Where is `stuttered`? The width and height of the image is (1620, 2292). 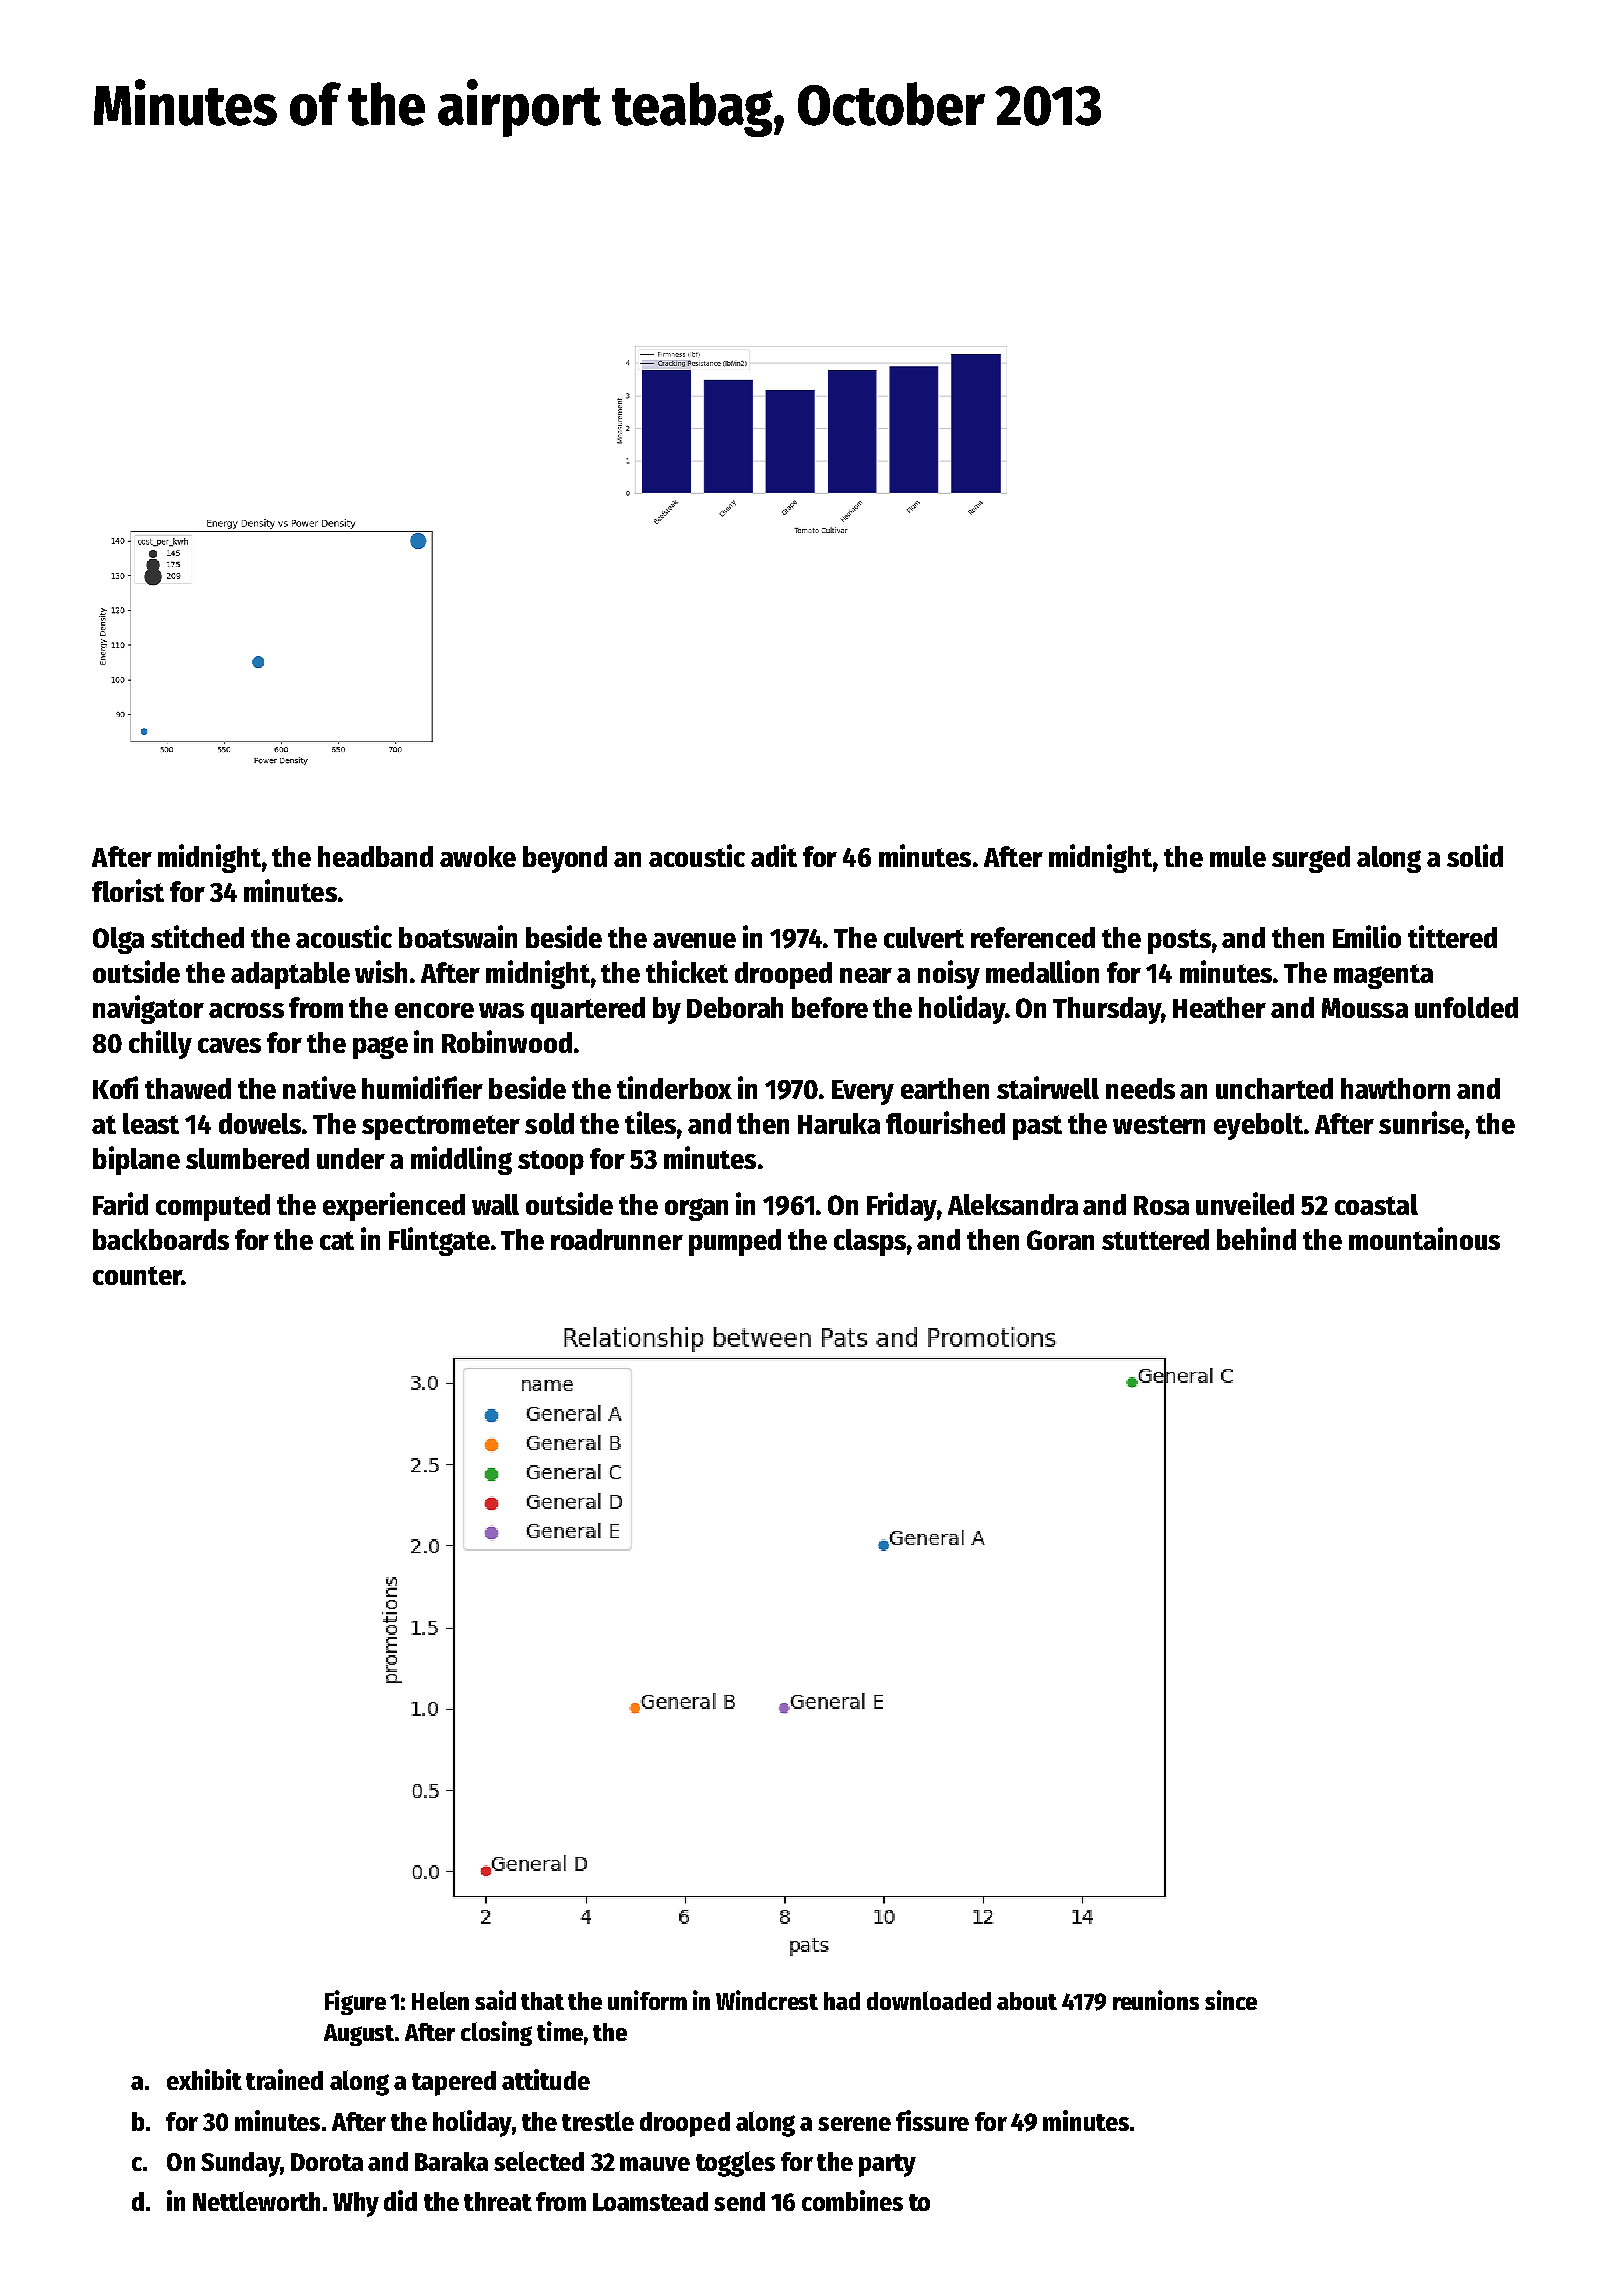
stuttered is located at coordinates (1155, 1239).
